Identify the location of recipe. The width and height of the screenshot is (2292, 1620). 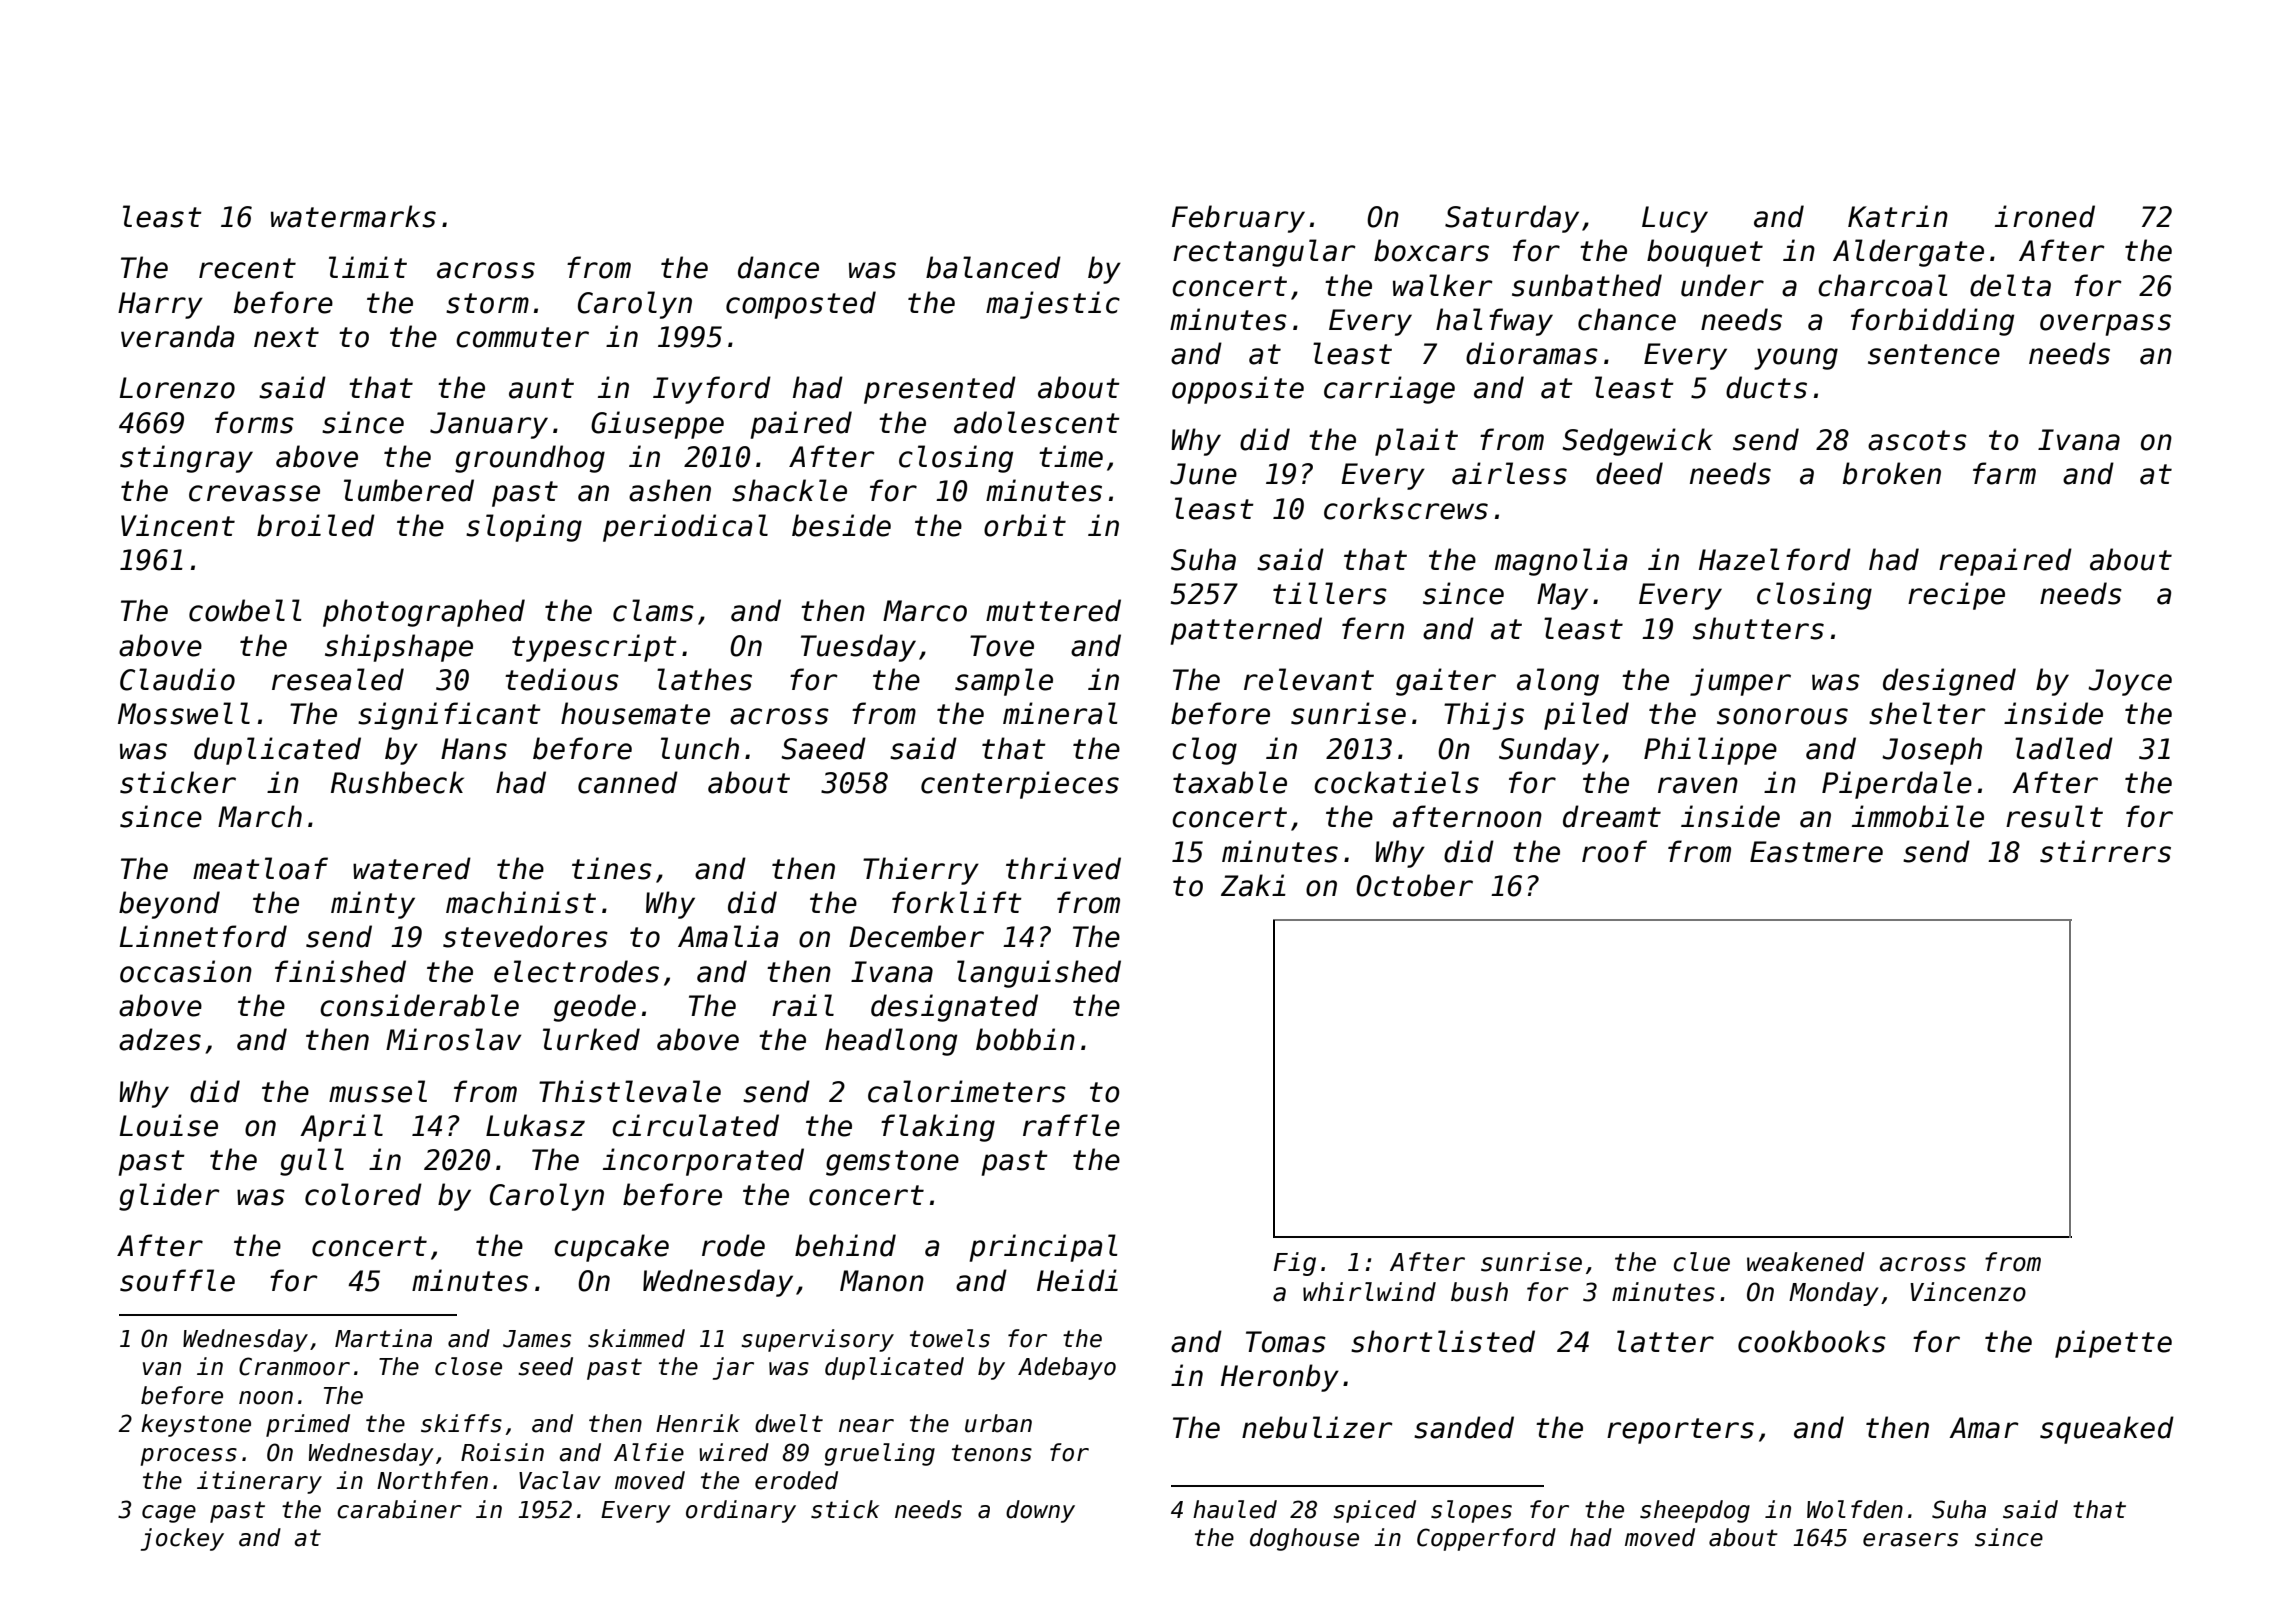
(1956, 596).
